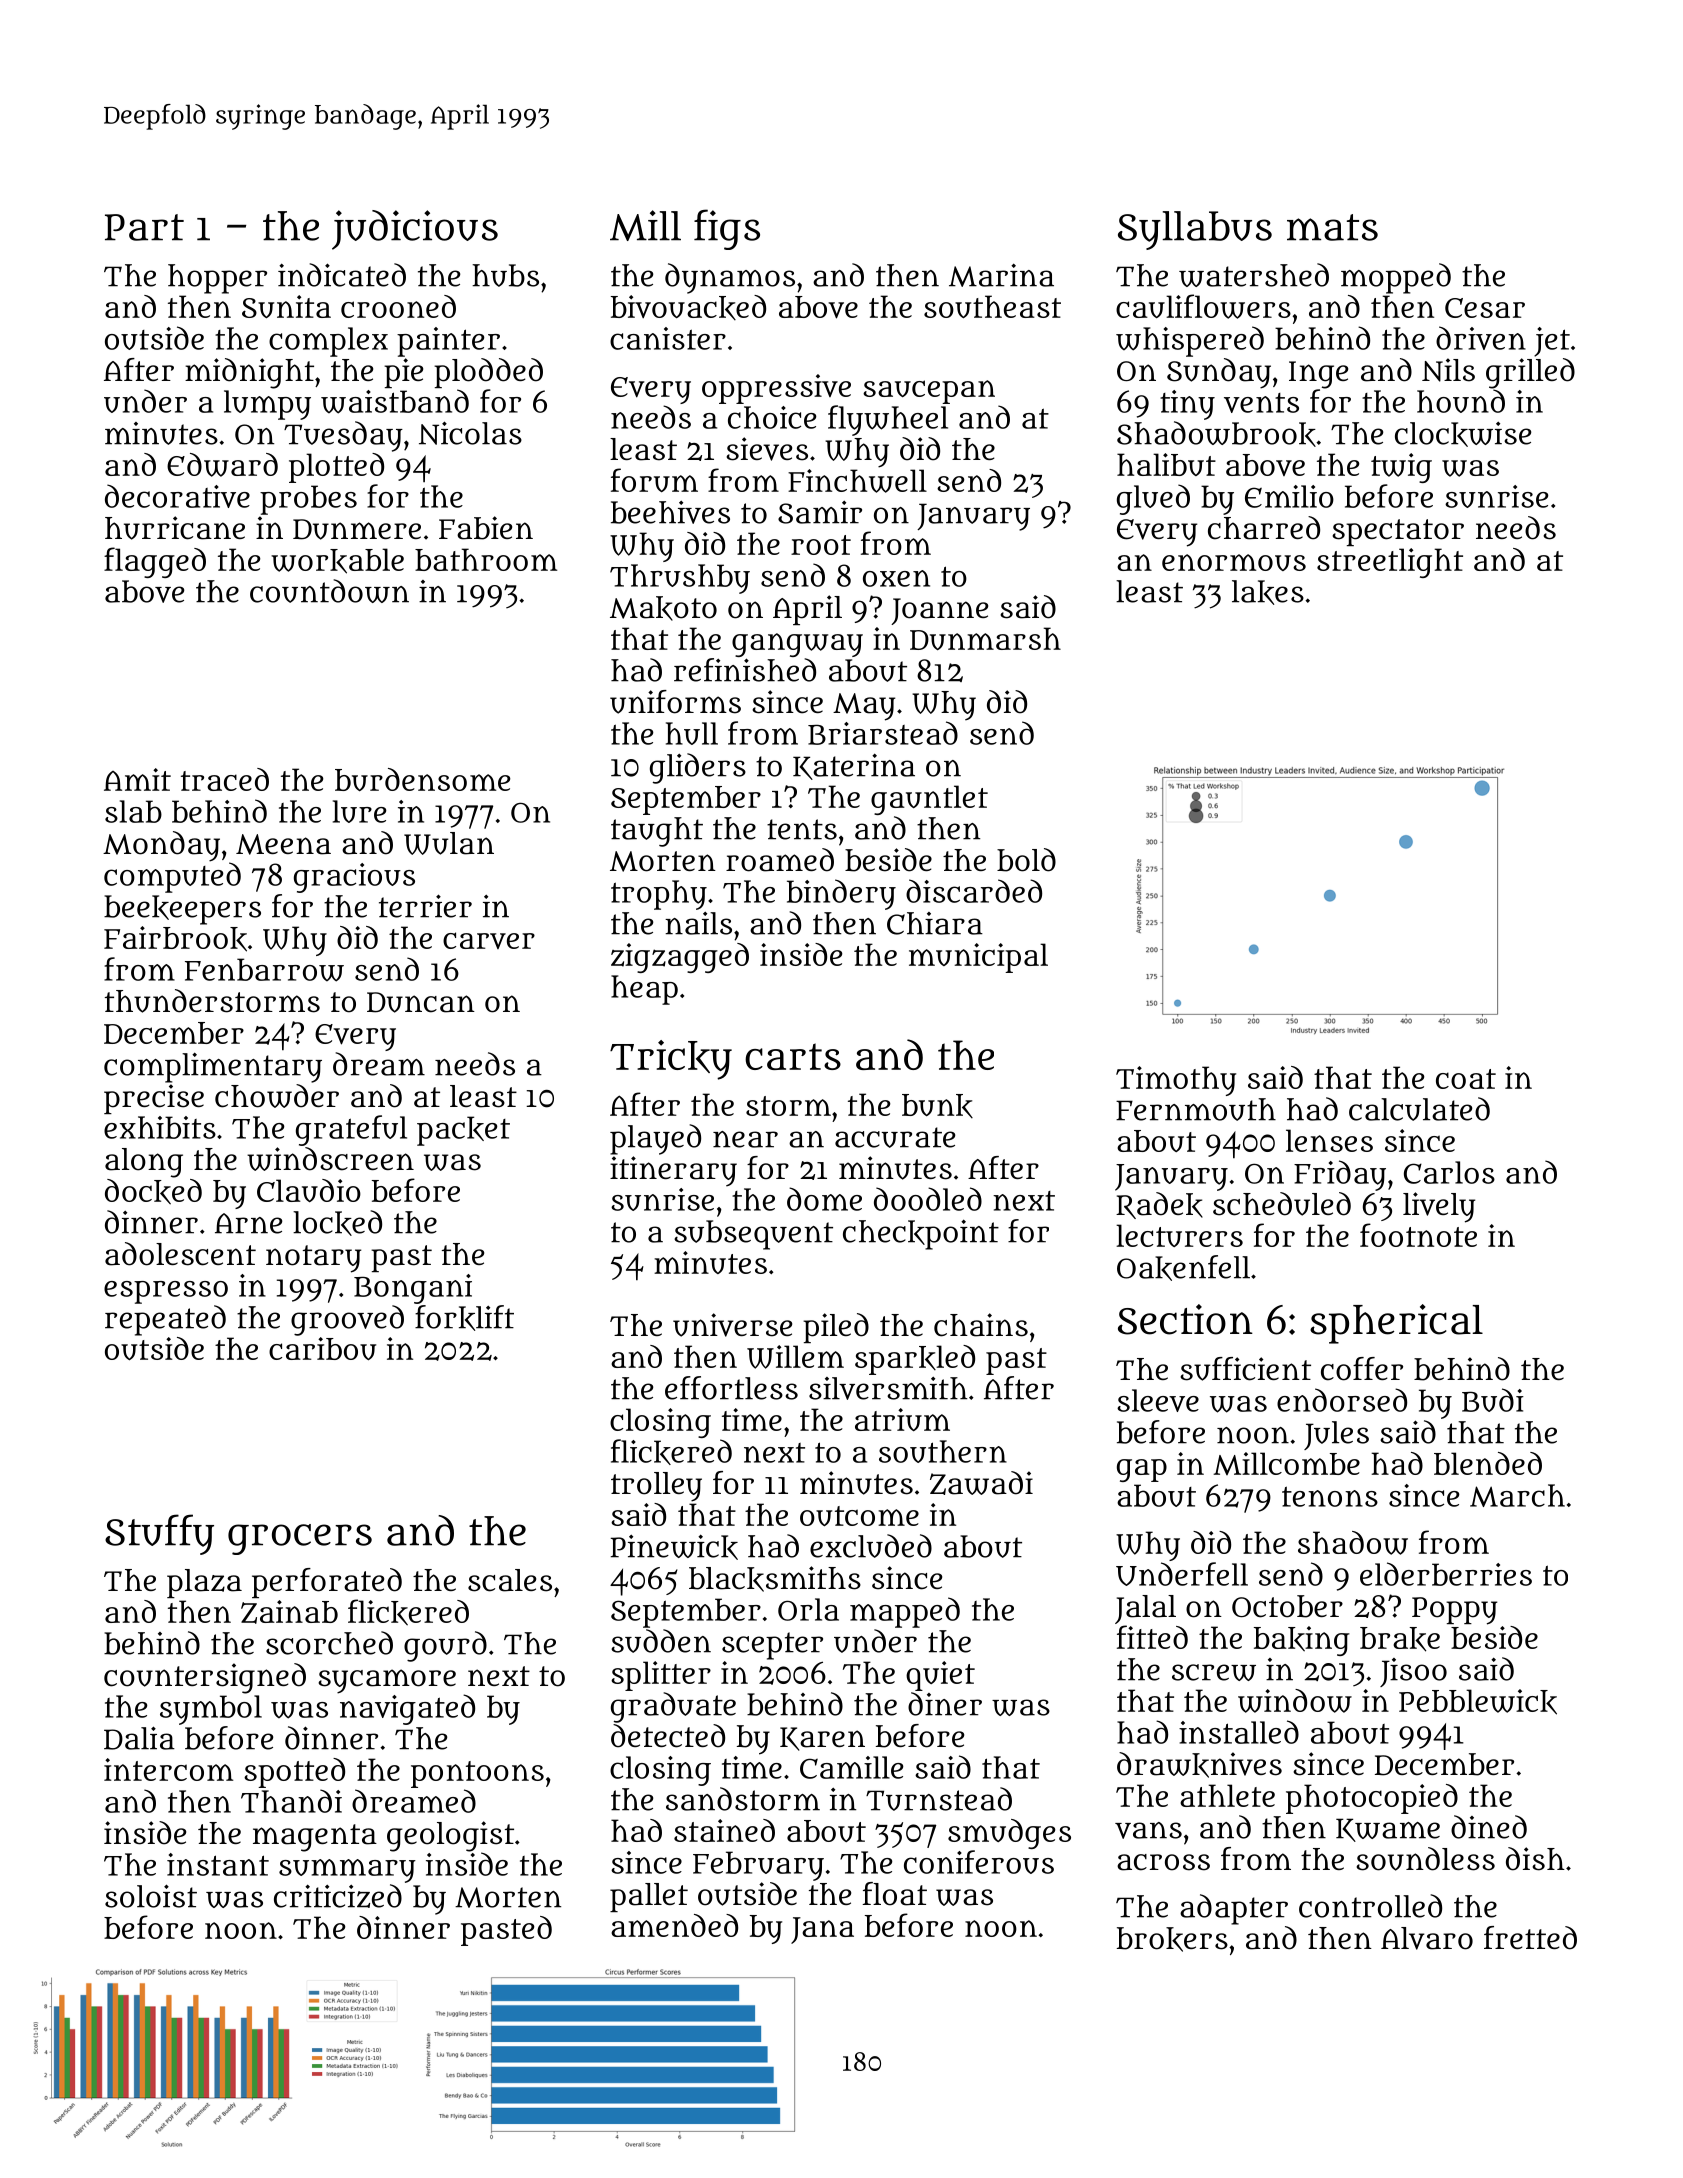 The image size is (1683, 2178). Describe the element at coordinates (1390, 563) in the page. I see `streetlight` at that location.
